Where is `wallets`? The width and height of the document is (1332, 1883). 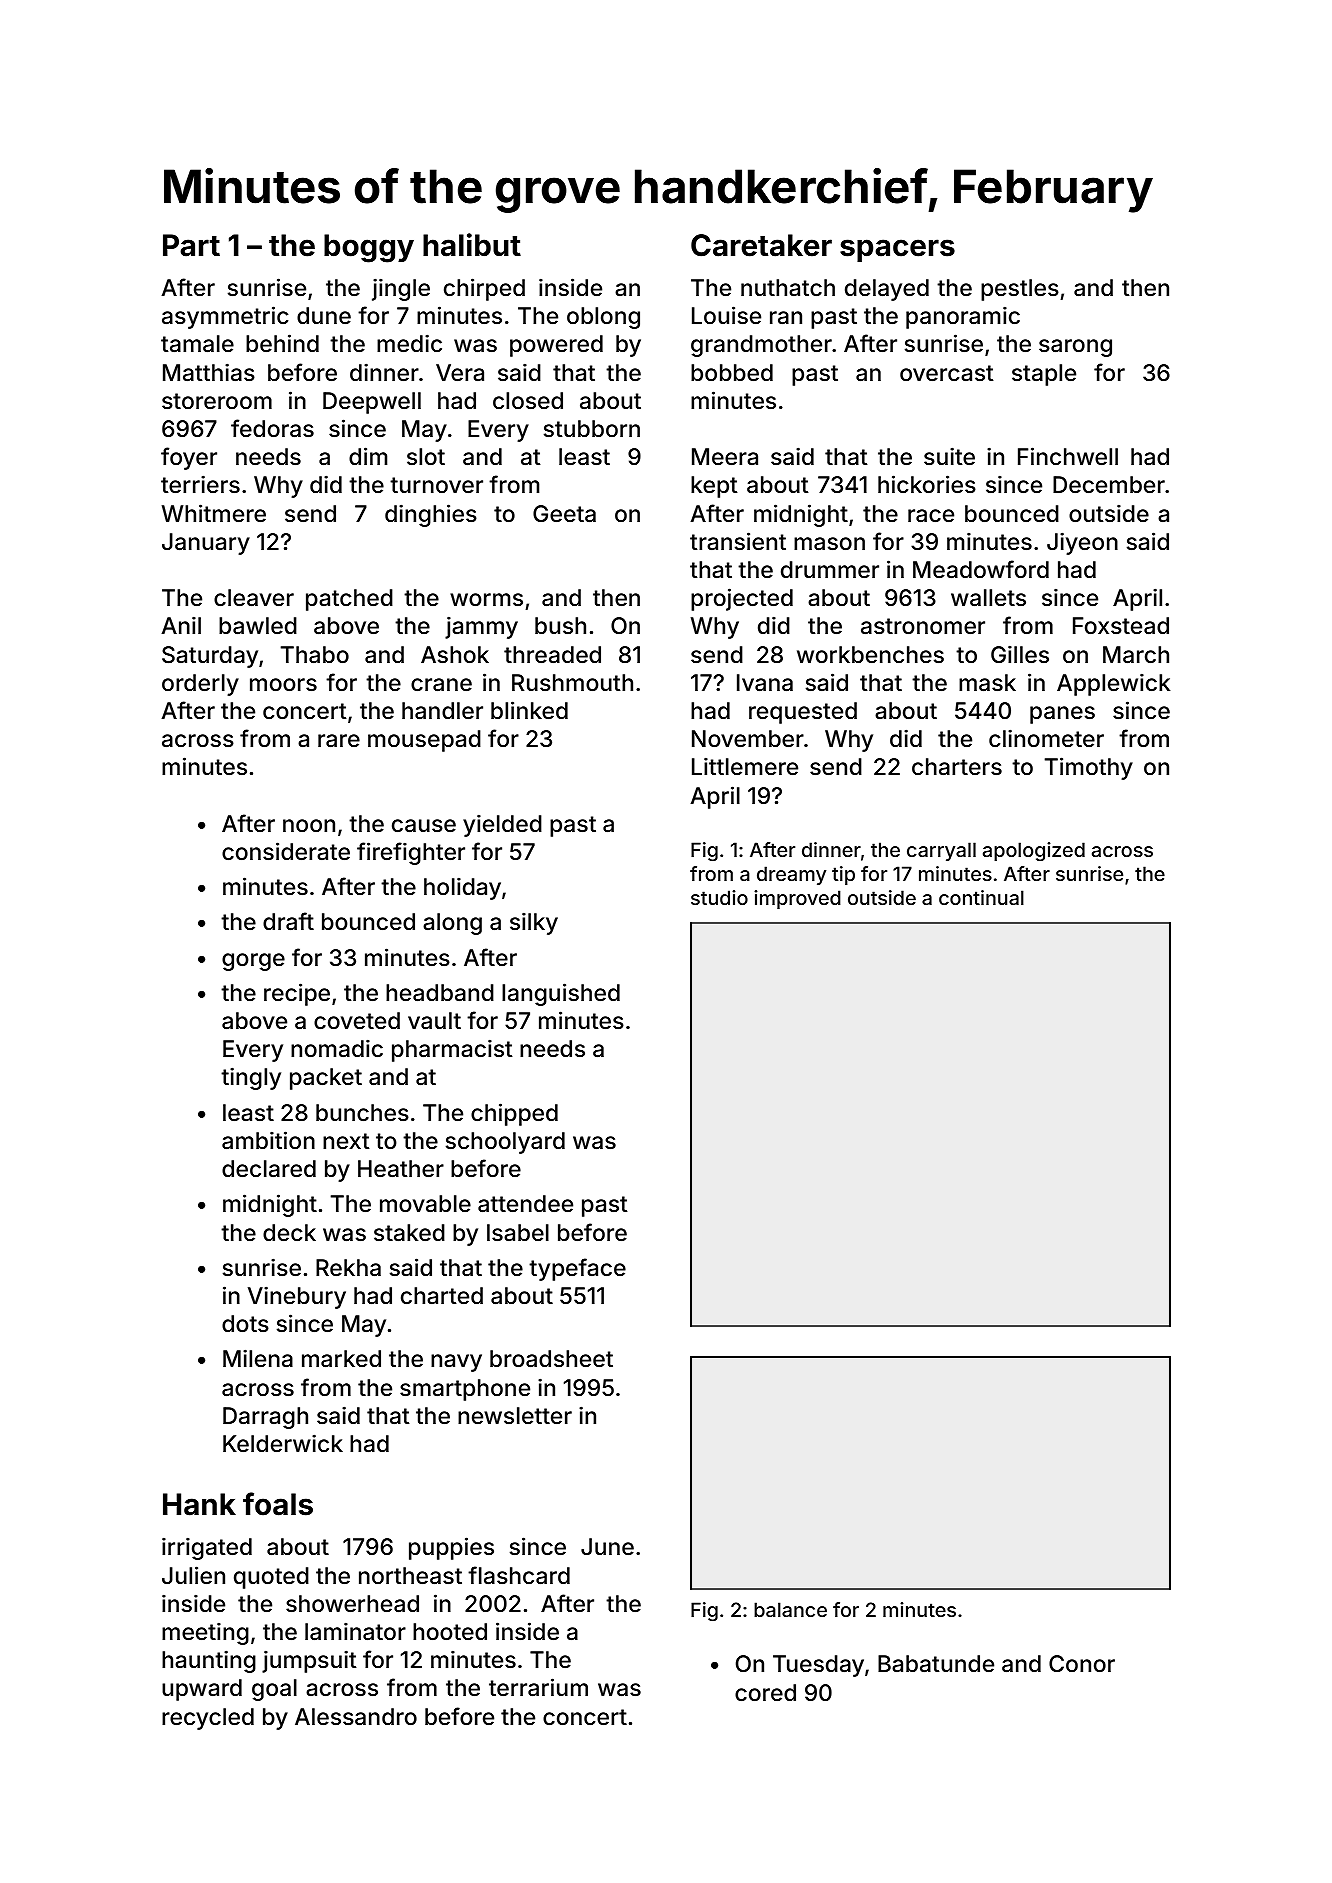
wallets is located at coordinates (988, 598).
